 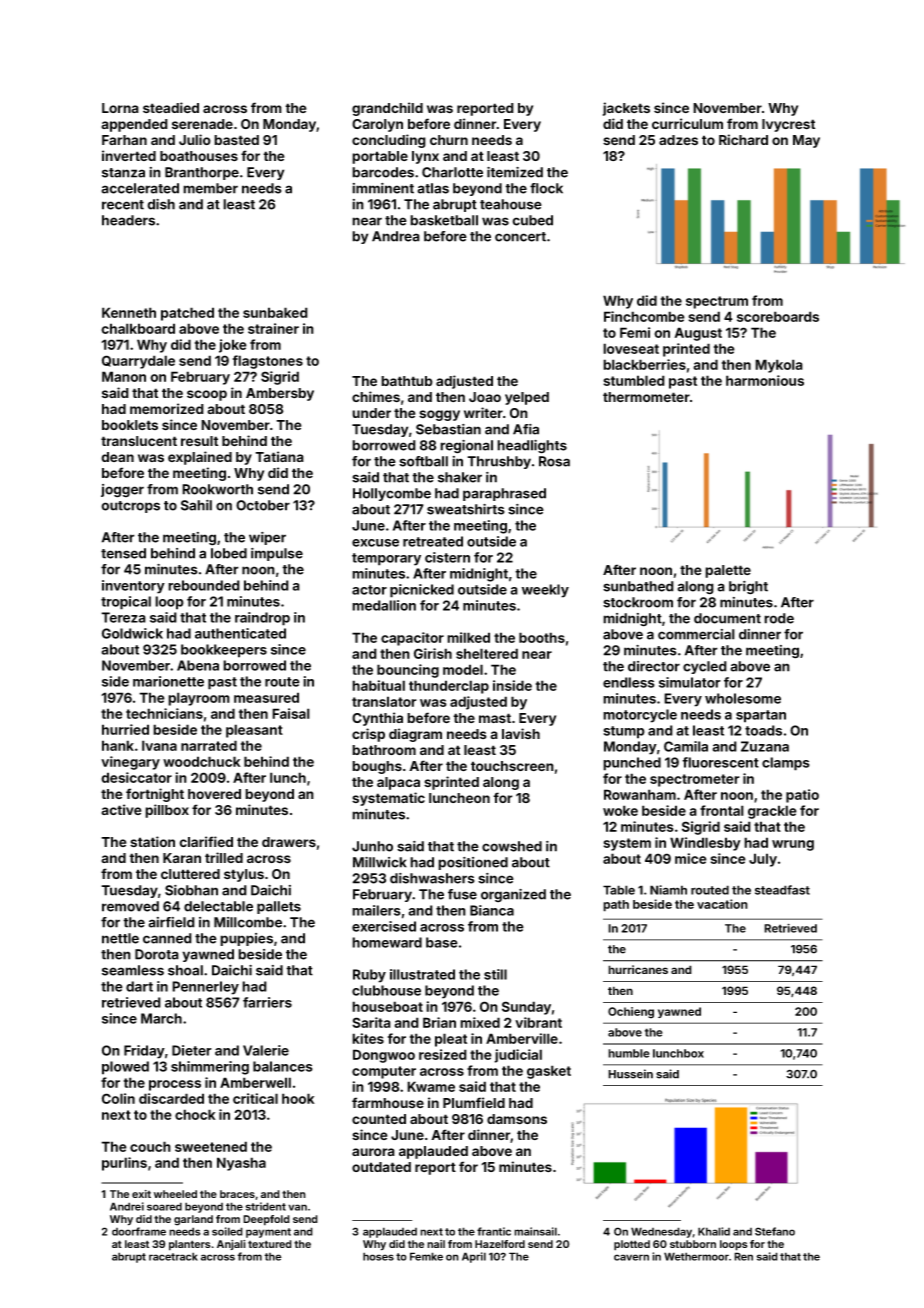 What do you see at coordinates (173, 1256) in the screenshot?
I see `racetrack` at bounding box center [173, 1256].
